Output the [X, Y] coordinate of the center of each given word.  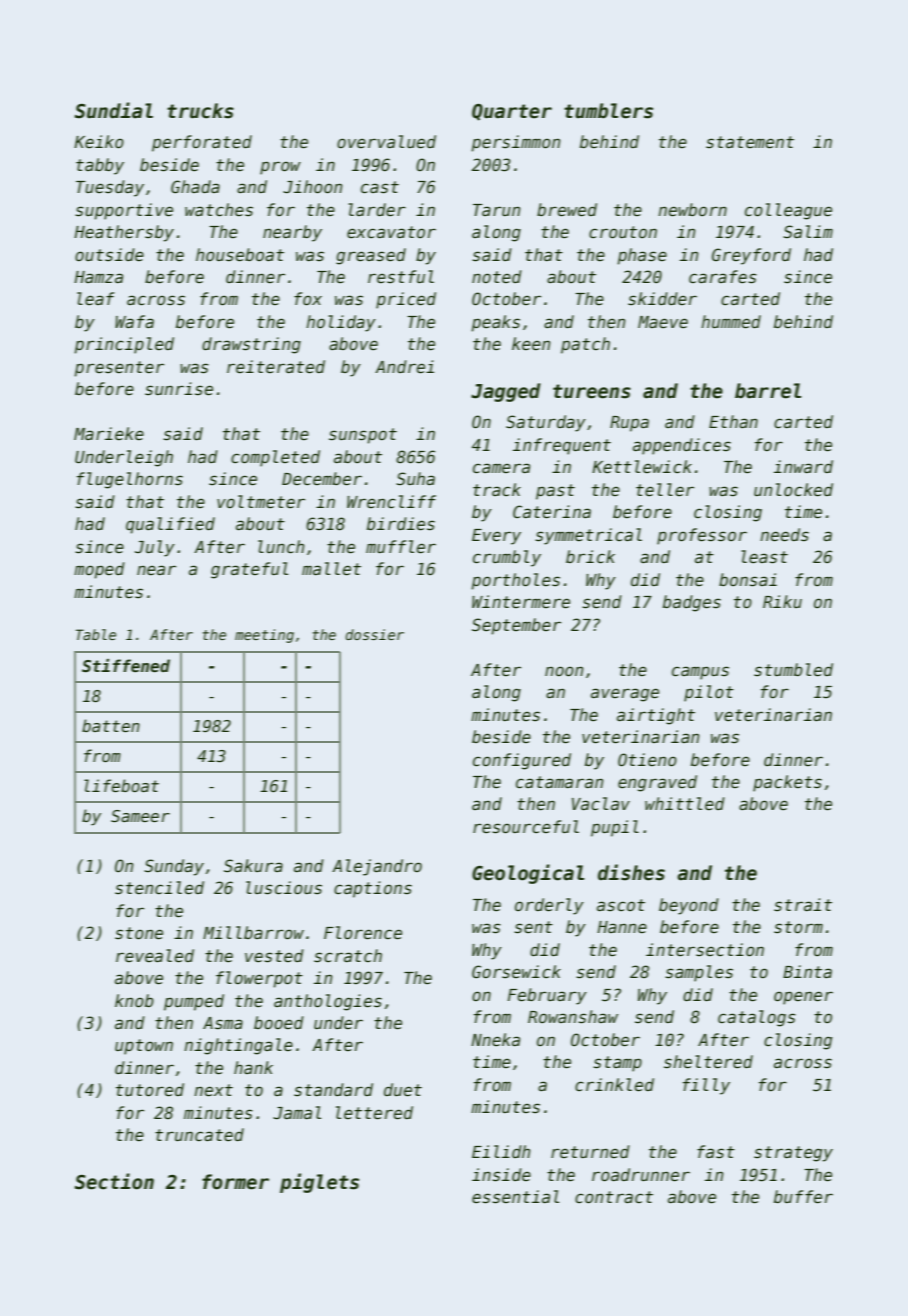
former [235, 1182]
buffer [803, 1197]
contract [614, 1197]
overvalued [386, 142]
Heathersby [124, 233]
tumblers [608, 111]
